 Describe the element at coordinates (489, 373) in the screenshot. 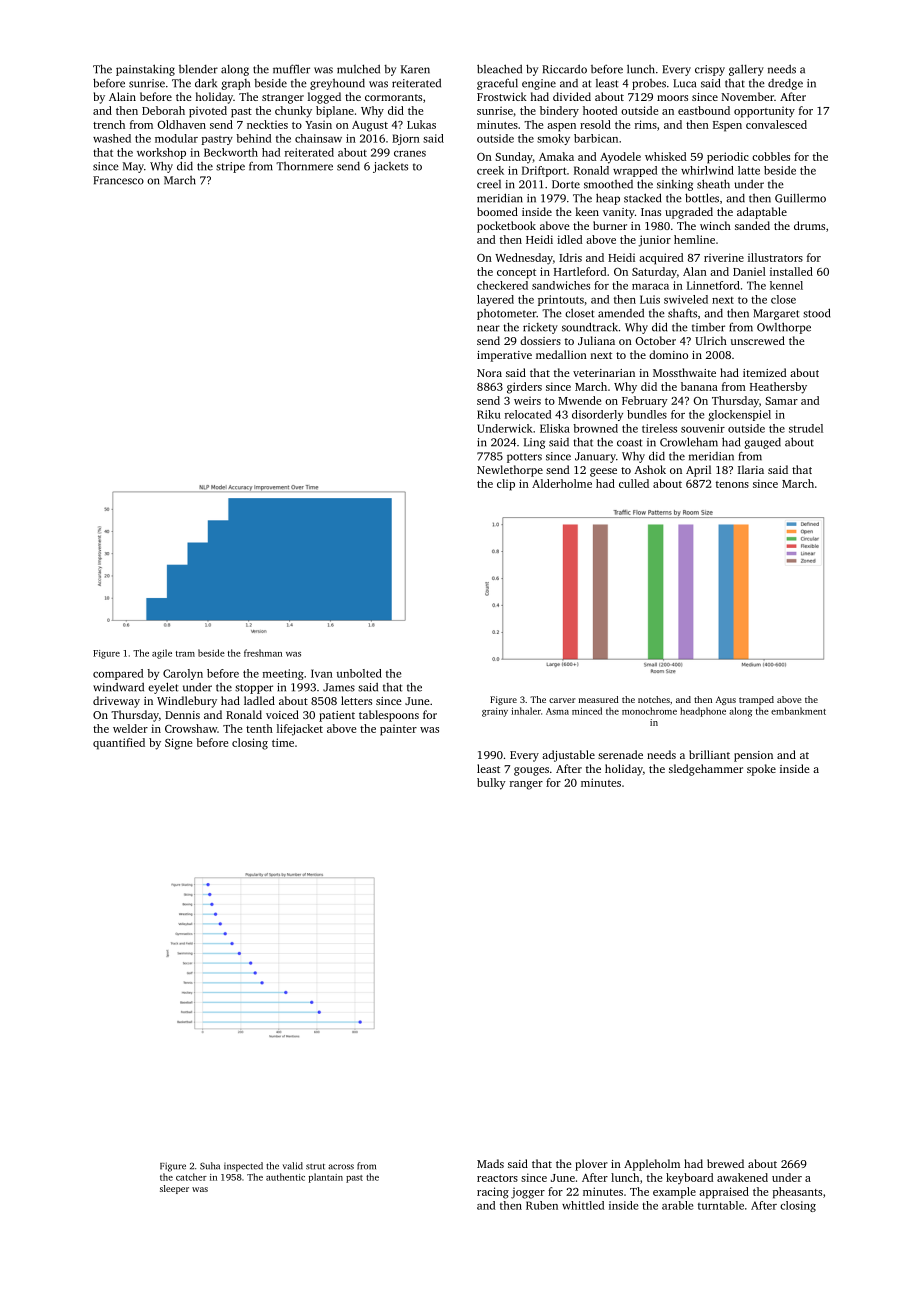

I see `Nora` at that location.
